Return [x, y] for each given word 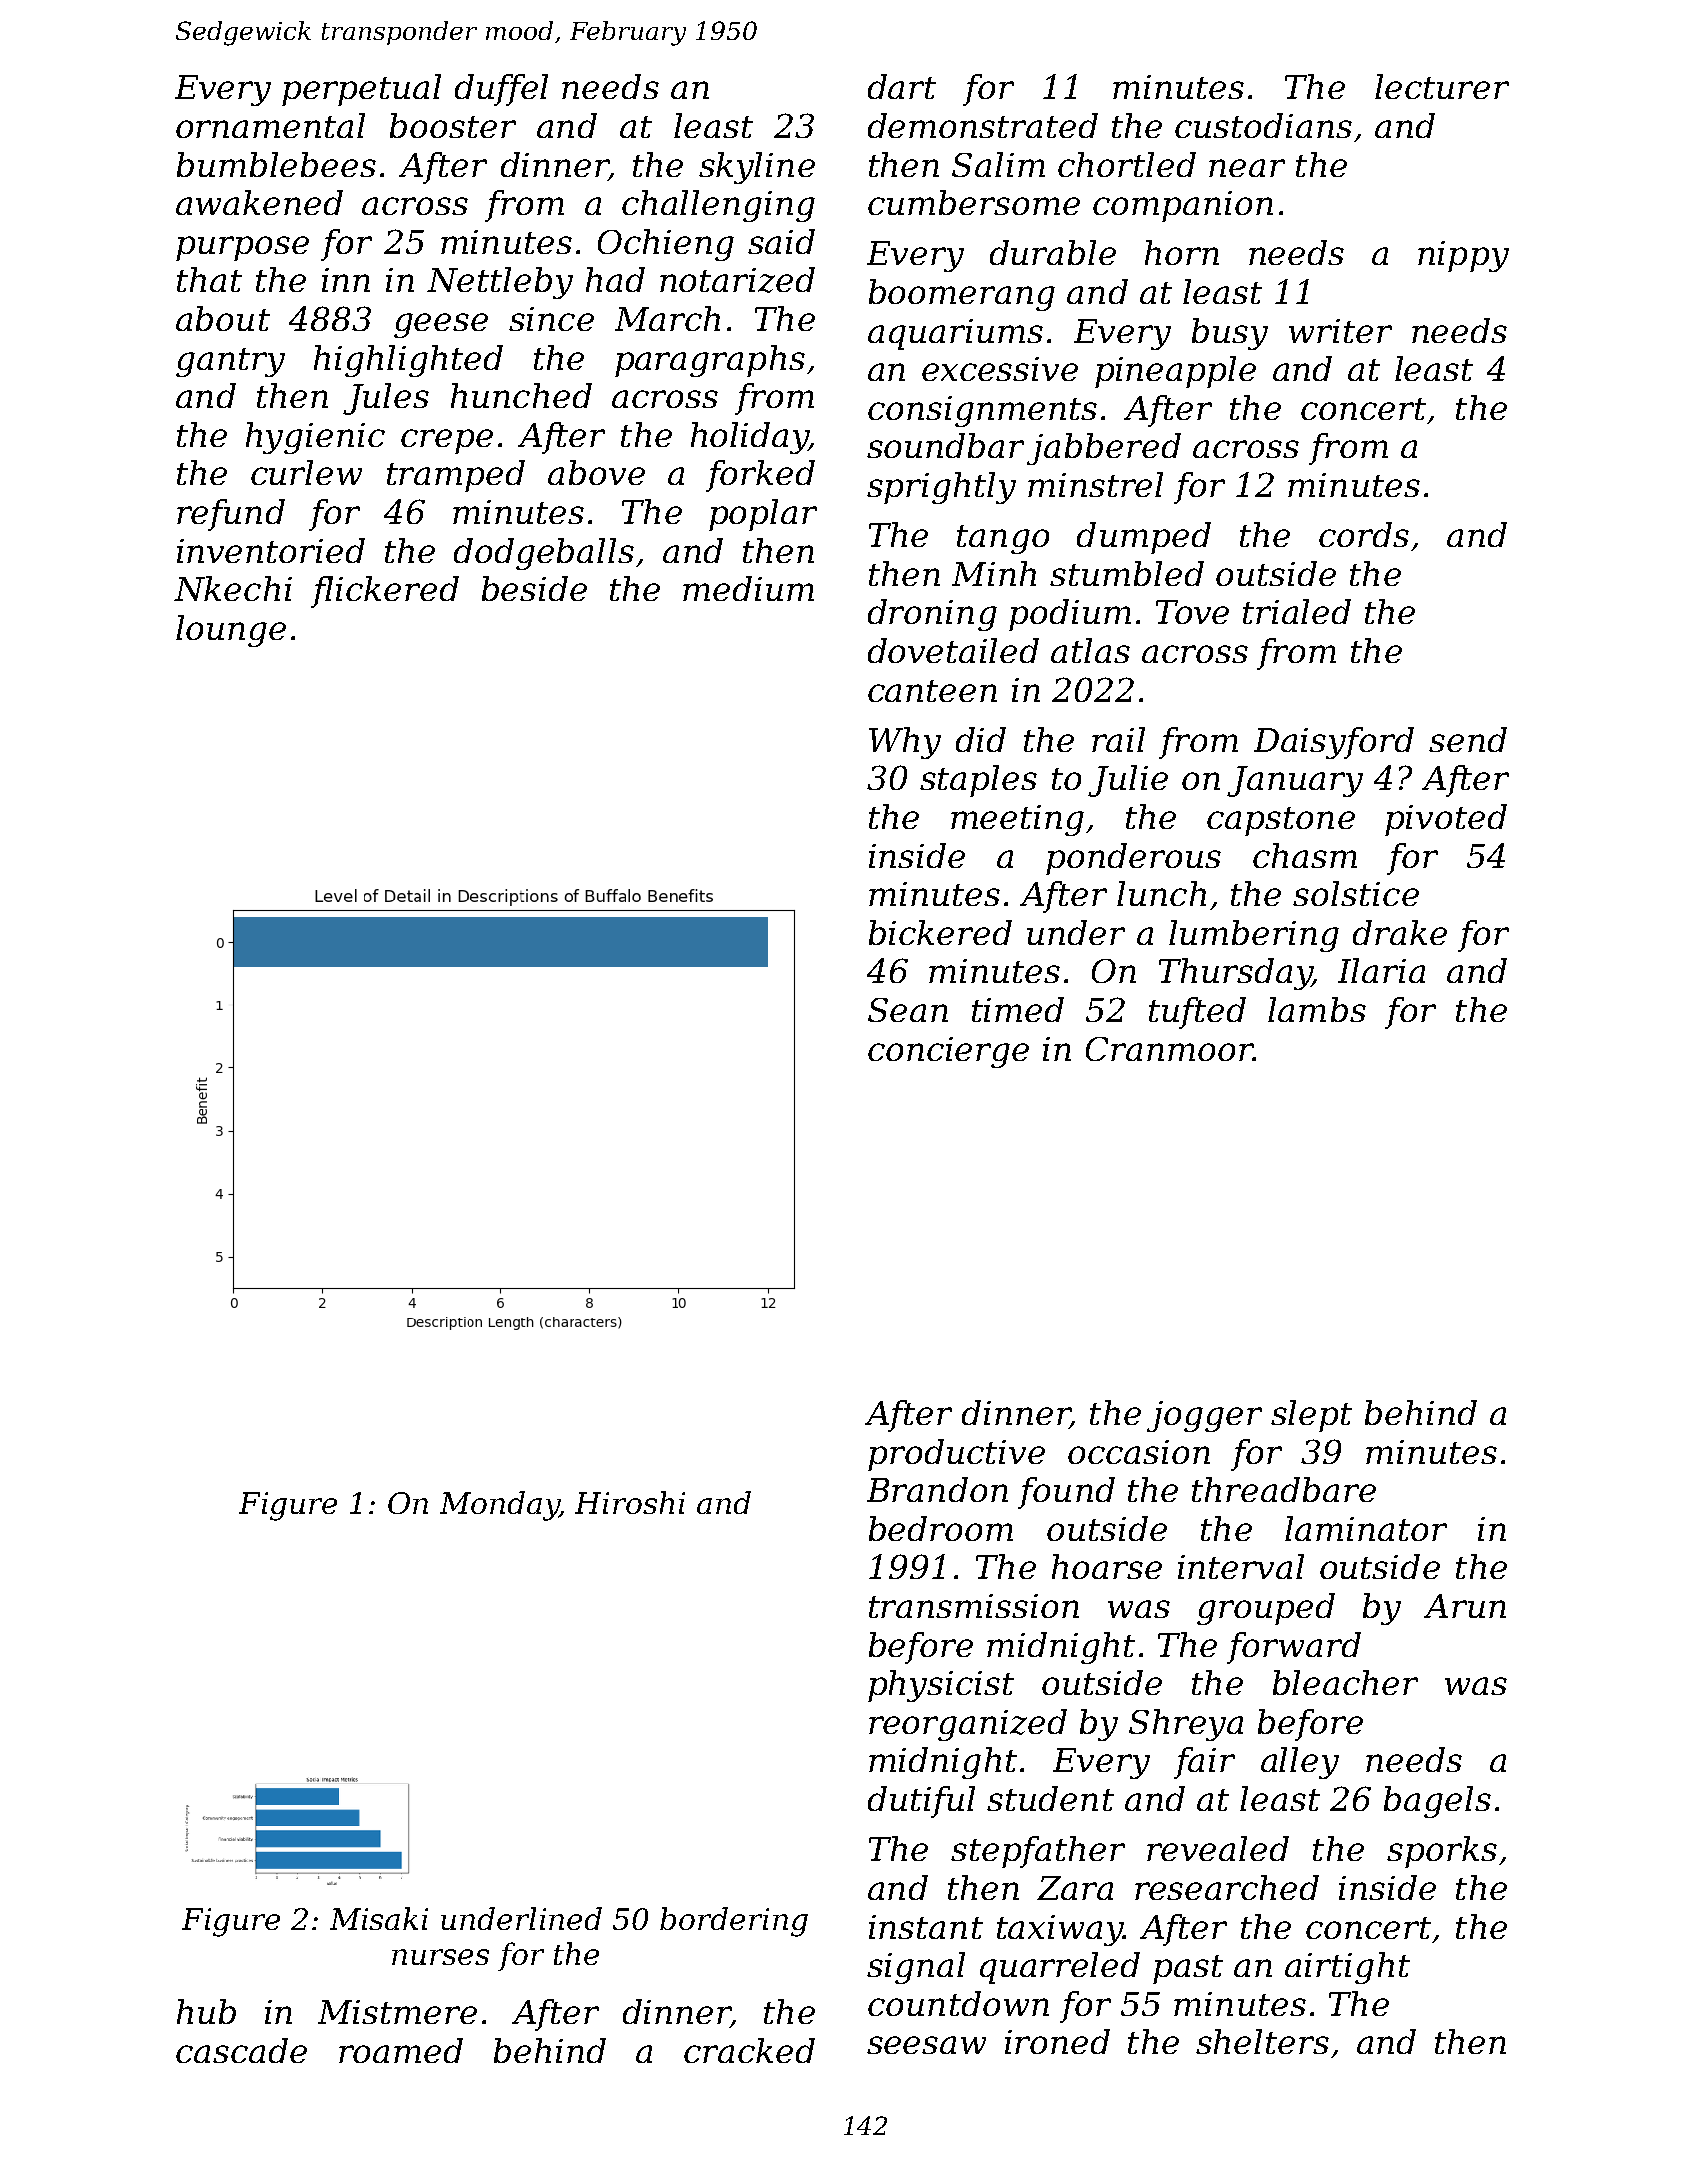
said [781, 241]
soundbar [945, 445]
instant [926, 1927]
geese [441, 325]
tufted [1197, 1013]
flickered [385, 592]
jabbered [1104, 449]
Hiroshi [630, 1502]
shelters [1262, 2041]
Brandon [937, 1489]
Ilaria [1381, 970]
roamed [401, 2050]
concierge [948, 1052]
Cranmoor [1169, 1049]
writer [1340, 331]
